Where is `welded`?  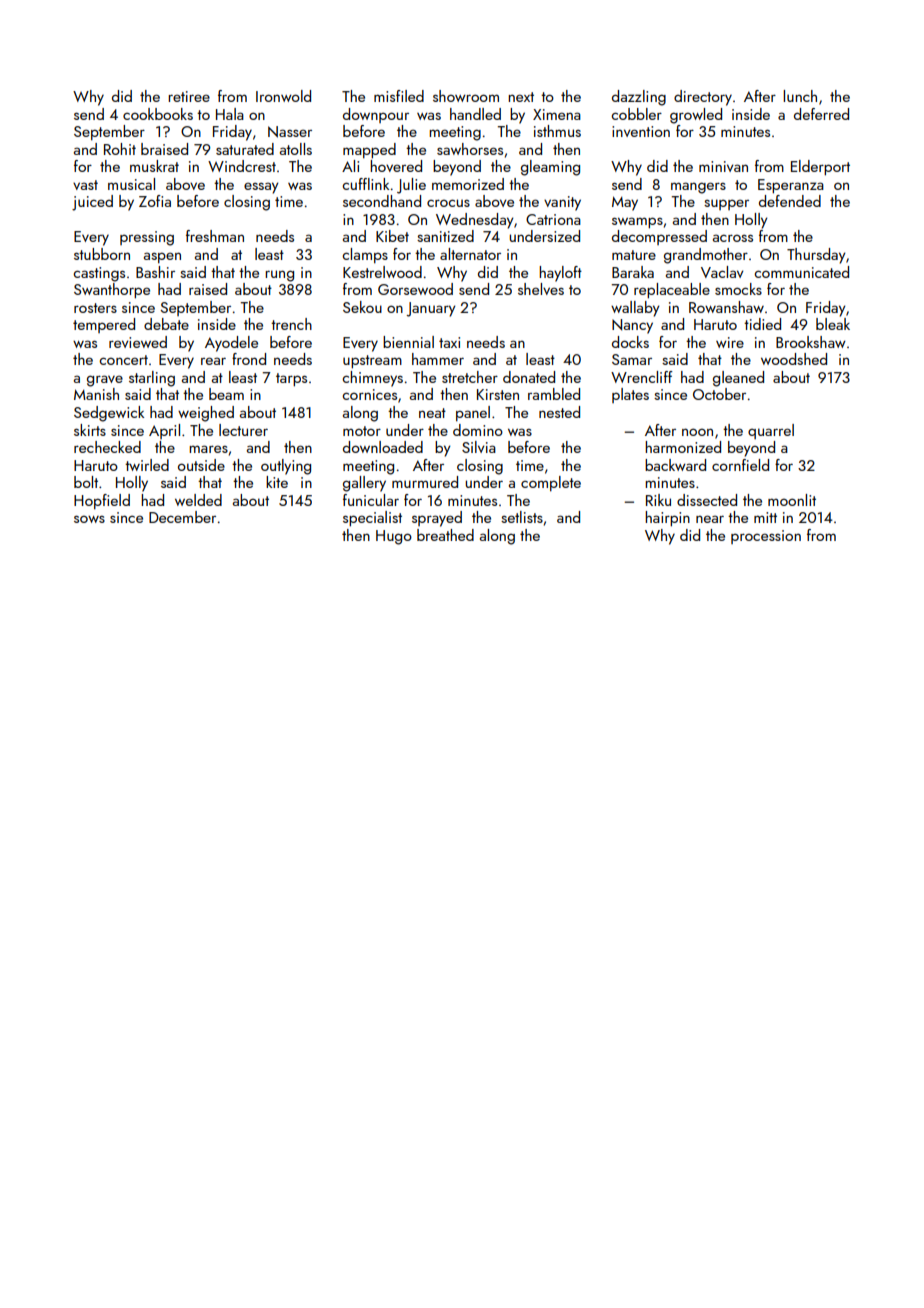 welded is located at coordinates (198, 500).
